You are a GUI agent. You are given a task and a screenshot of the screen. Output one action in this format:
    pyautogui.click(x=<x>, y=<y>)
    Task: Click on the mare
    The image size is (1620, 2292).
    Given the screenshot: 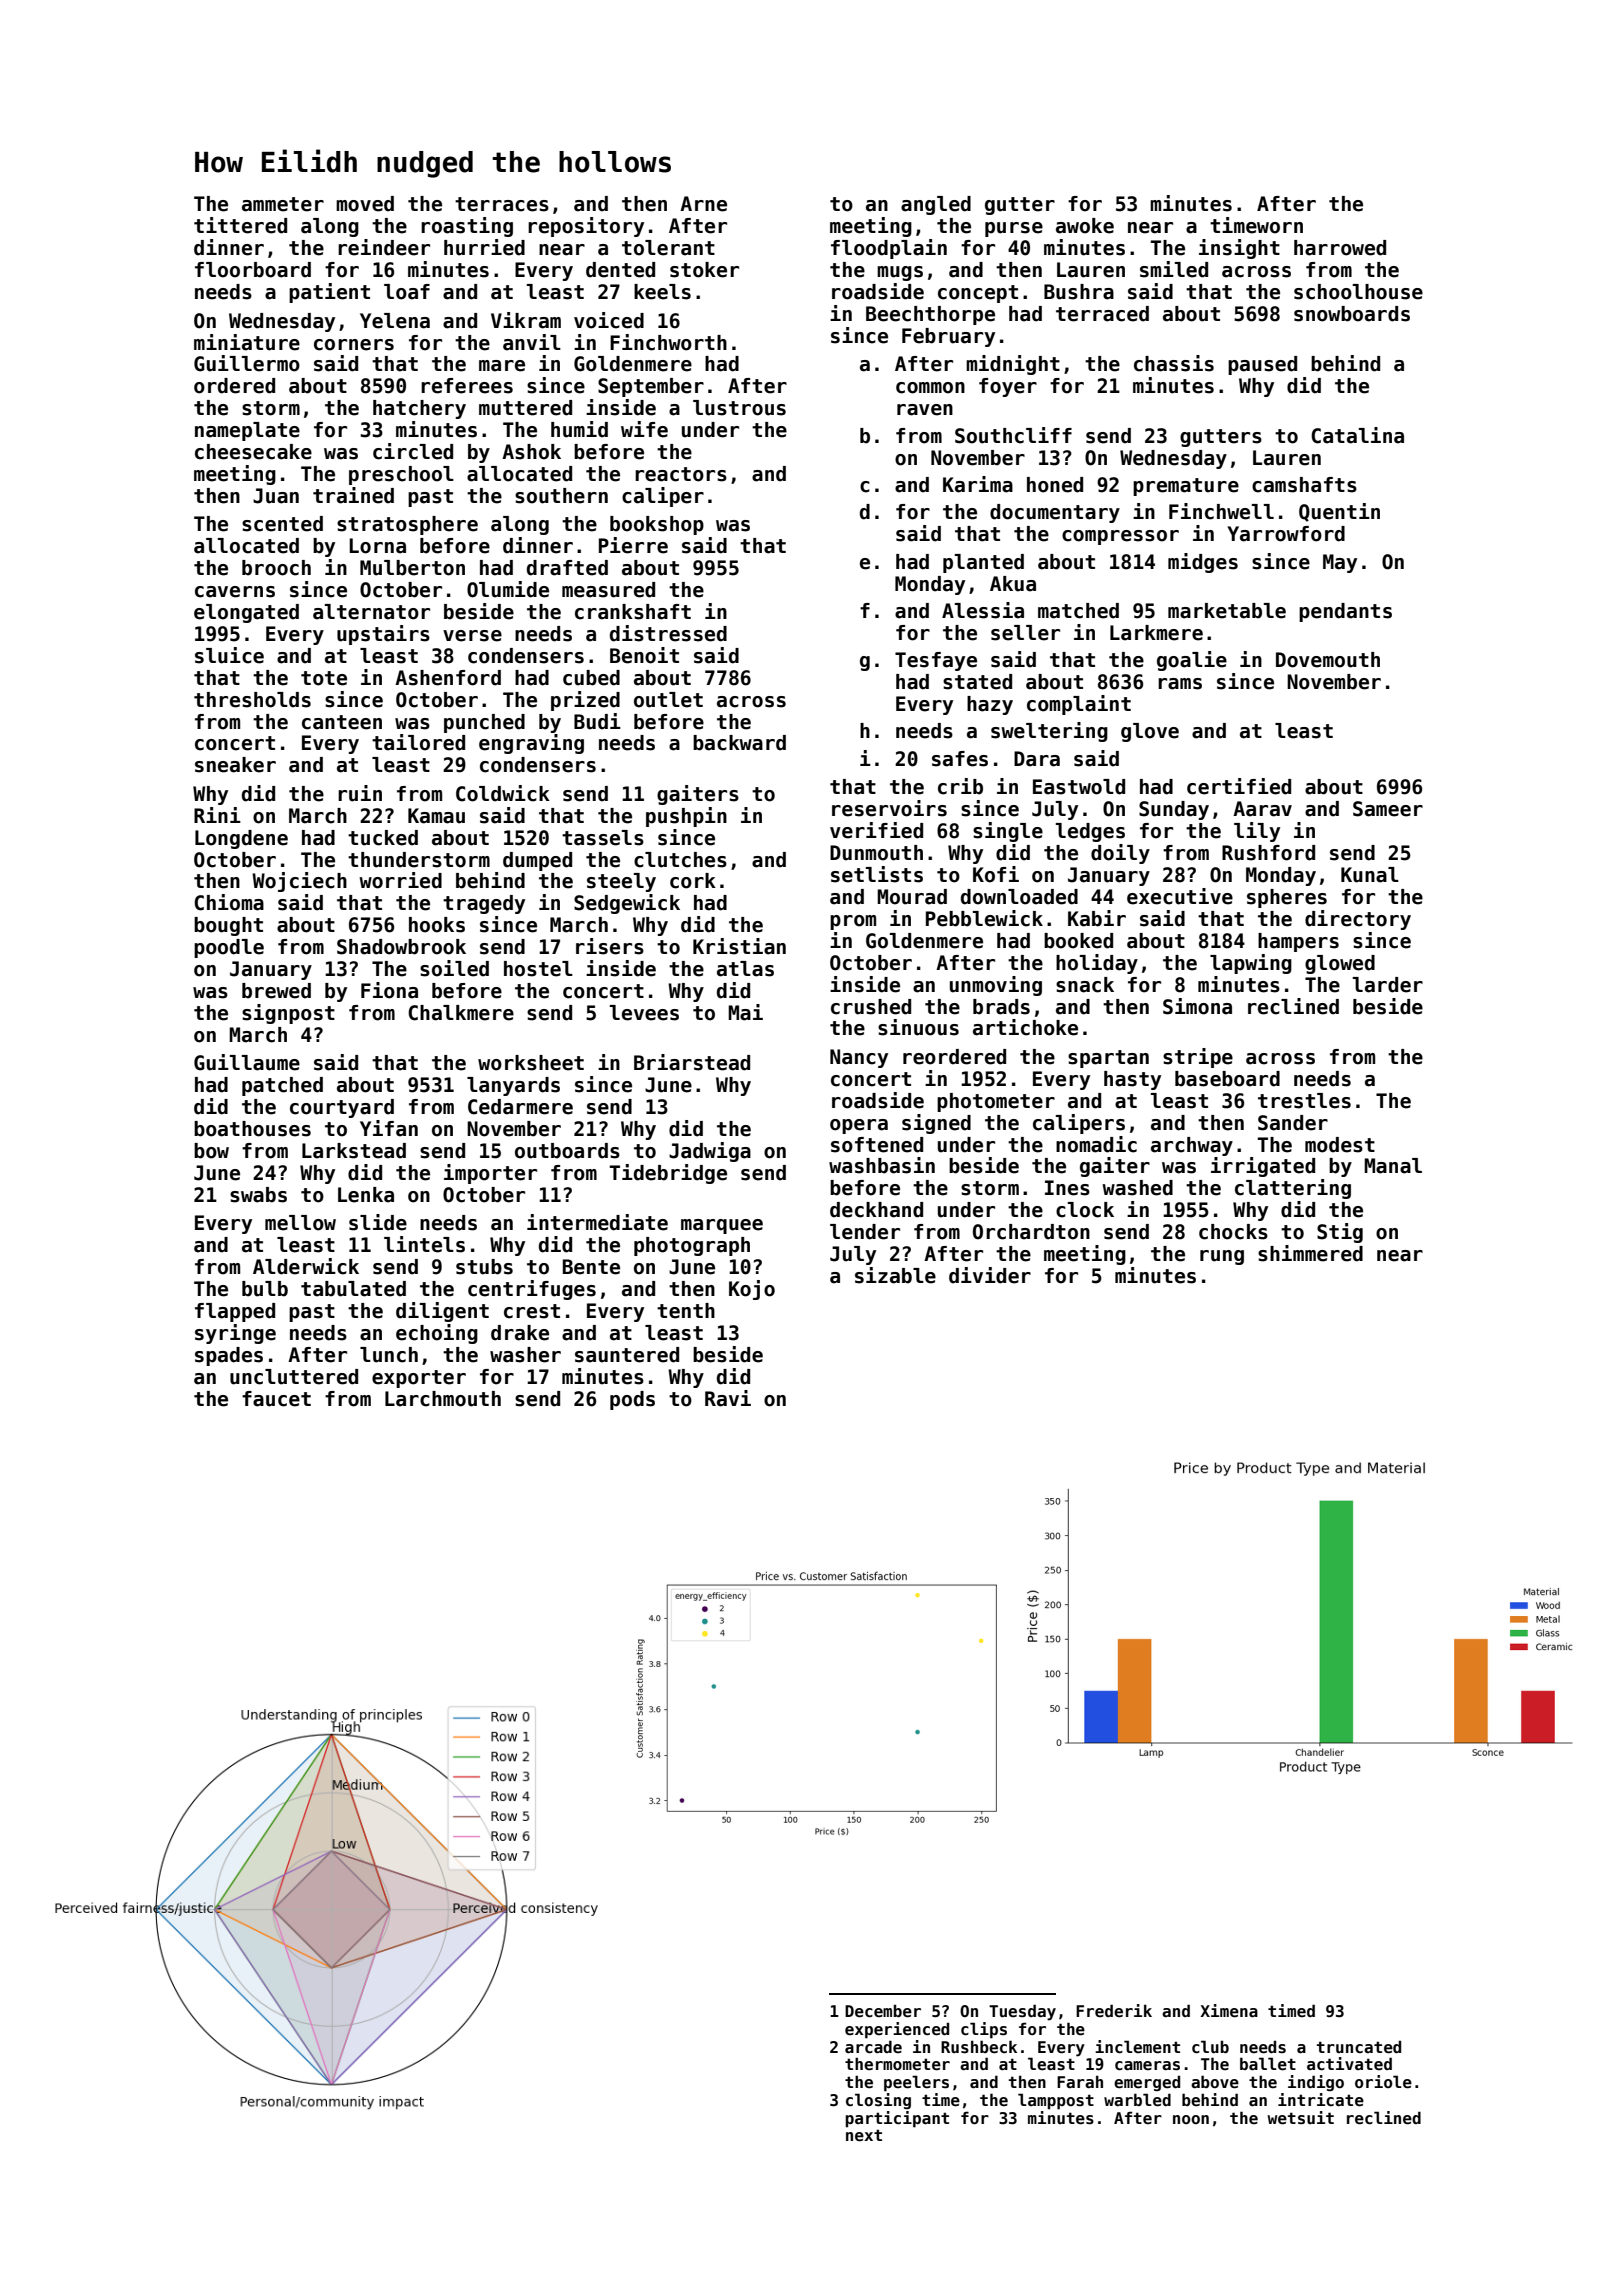 What is the action you would take?
    pyautogui.click(x=502, y=366)
